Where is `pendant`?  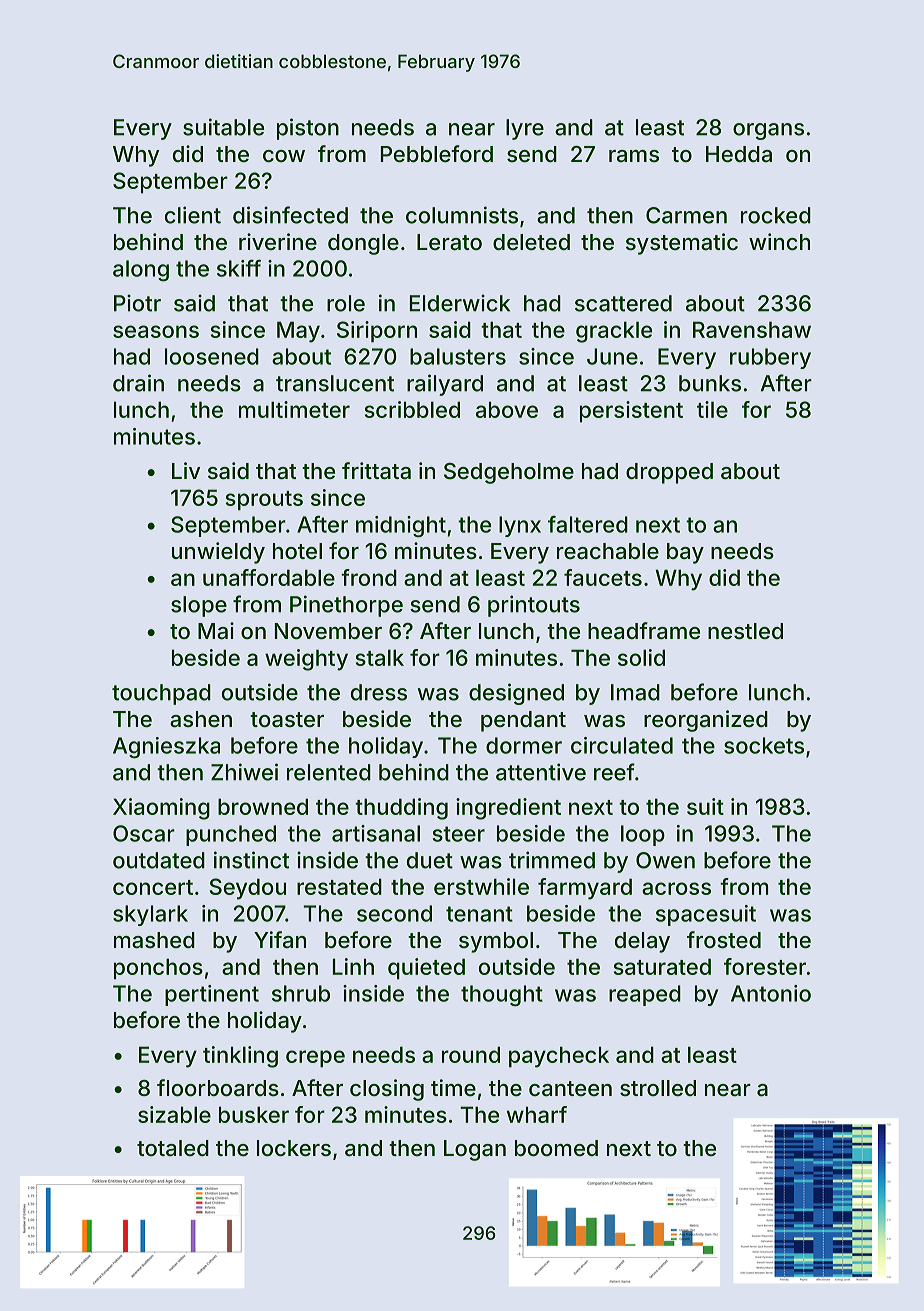
pendant is located at coordinates (523, 721).
